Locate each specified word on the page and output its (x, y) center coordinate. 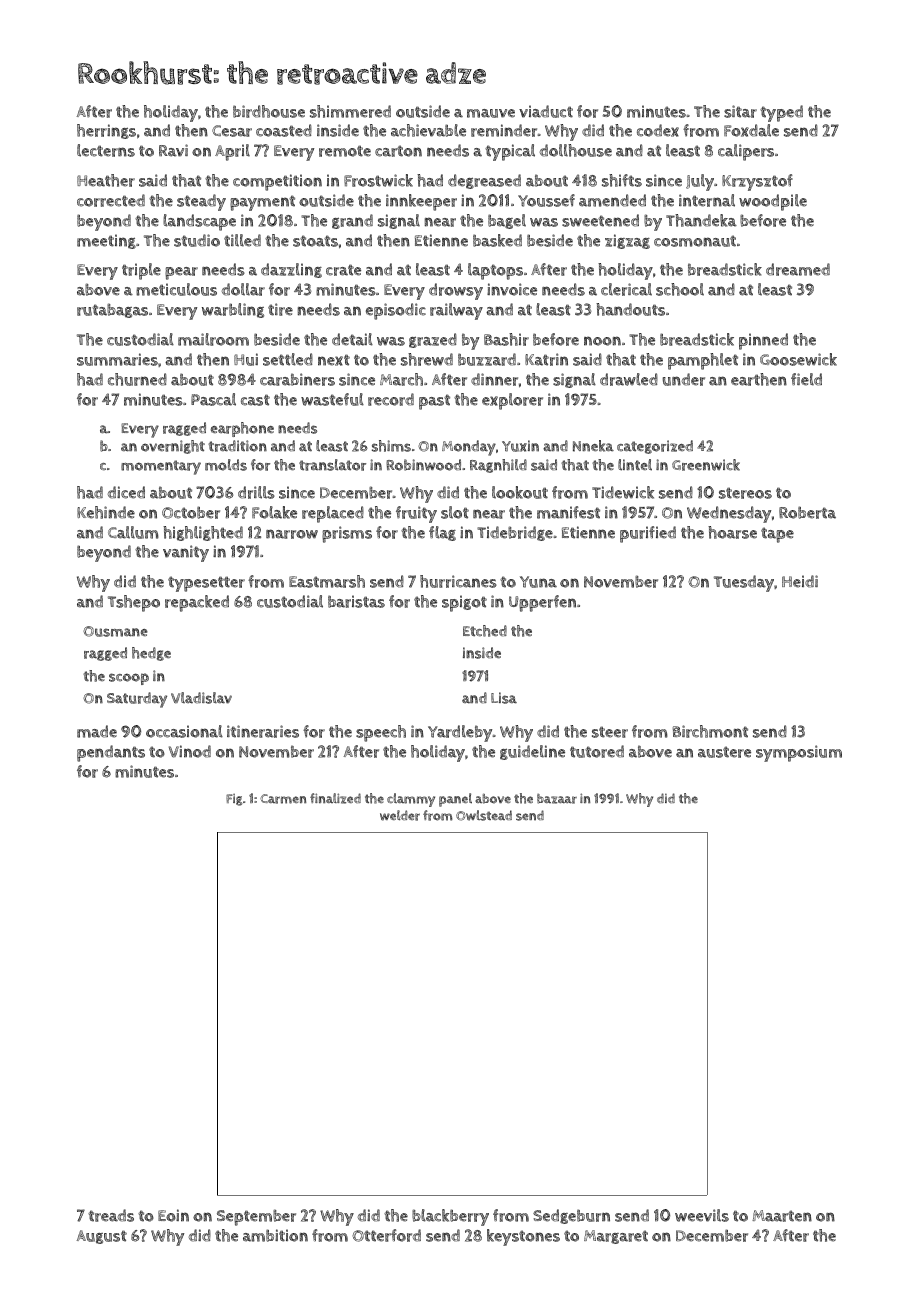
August (101, 1237)
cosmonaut (695, 241)
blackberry (450, 1217)
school (680, 289)
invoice (512, 289)
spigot (464, 603)
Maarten (782, 1216)
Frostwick (378, 180)
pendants (111, 753)
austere (724, 752)
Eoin (173, 1215)
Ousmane (115, 631)
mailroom (213, 339)
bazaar (557, 799)
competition (277, 182)
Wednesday (729, 514)
